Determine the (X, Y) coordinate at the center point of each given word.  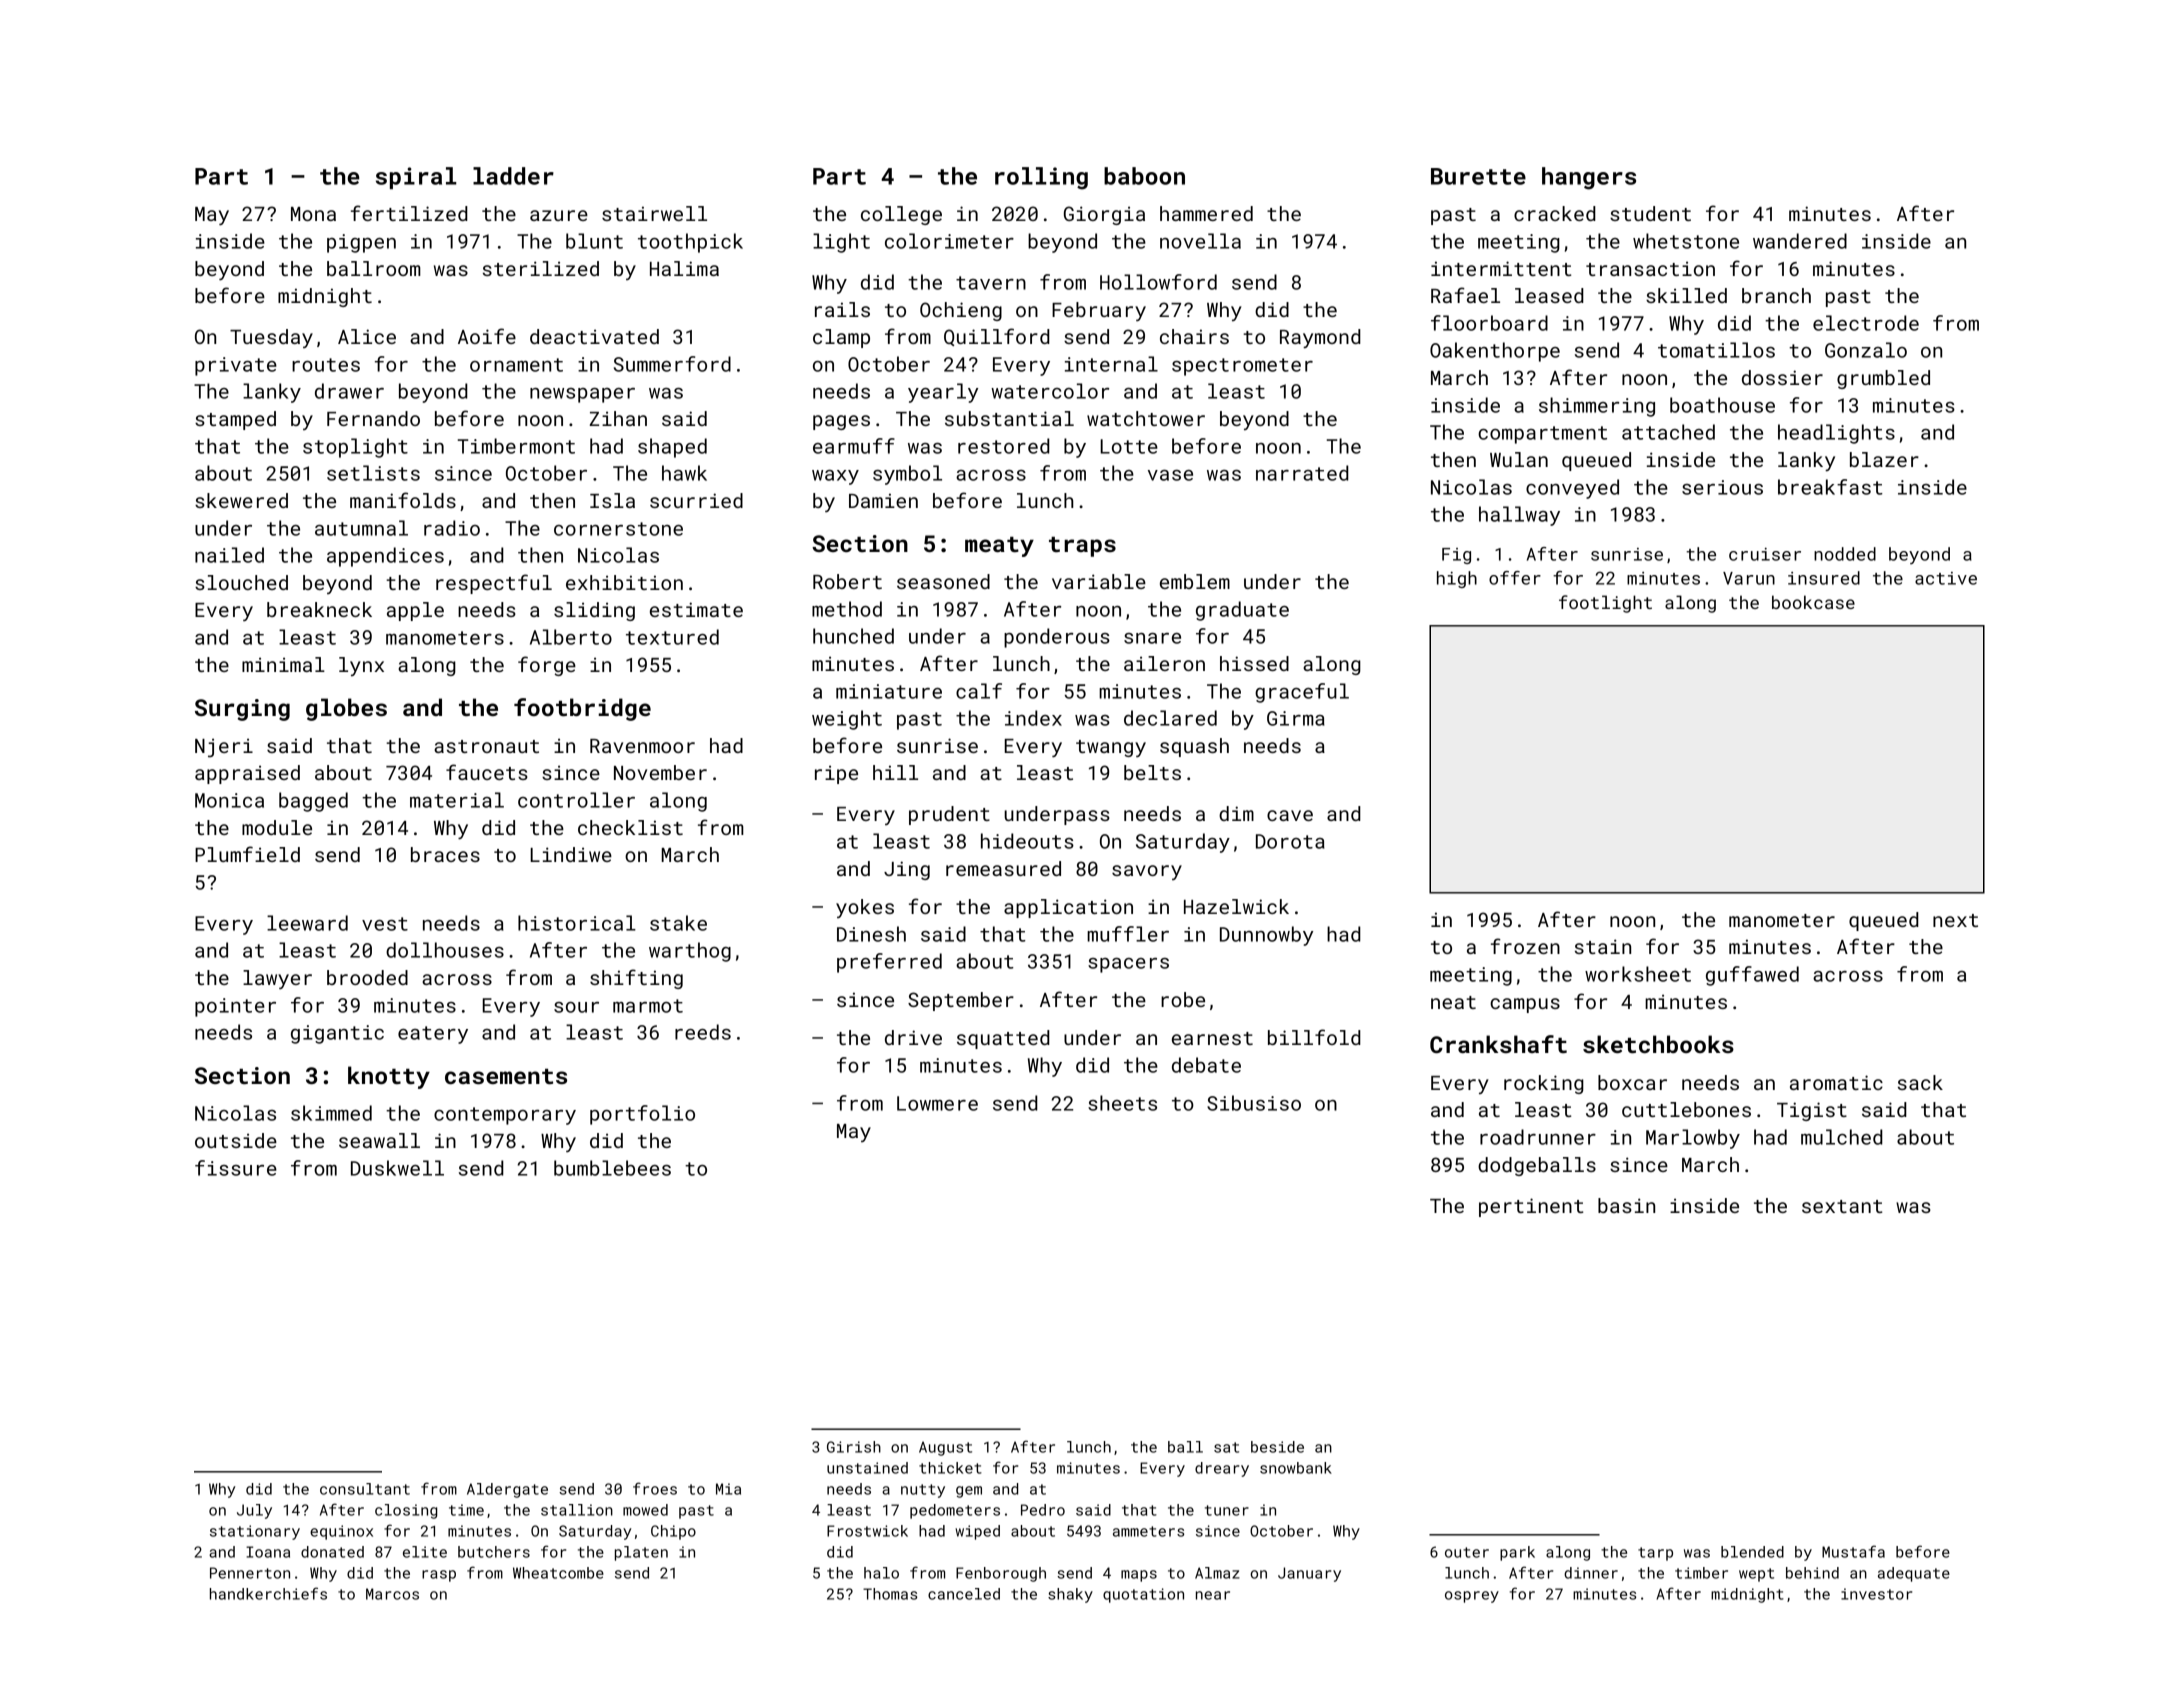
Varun (1749, 578)
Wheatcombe (558, 1573)
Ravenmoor (642, 746)
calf (979, 691)
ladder (513, 176)
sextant (1842, 1206)
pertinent (1531, 1207)
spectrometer (1242, 367)
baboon (1144, 176)
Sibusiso (1254, 1103)
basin (1626, 1205)
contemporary (505, 1116)
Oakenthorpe (1495, 352)
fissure (236, 1168)
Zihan (618, 418)
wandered (1800, 241)
